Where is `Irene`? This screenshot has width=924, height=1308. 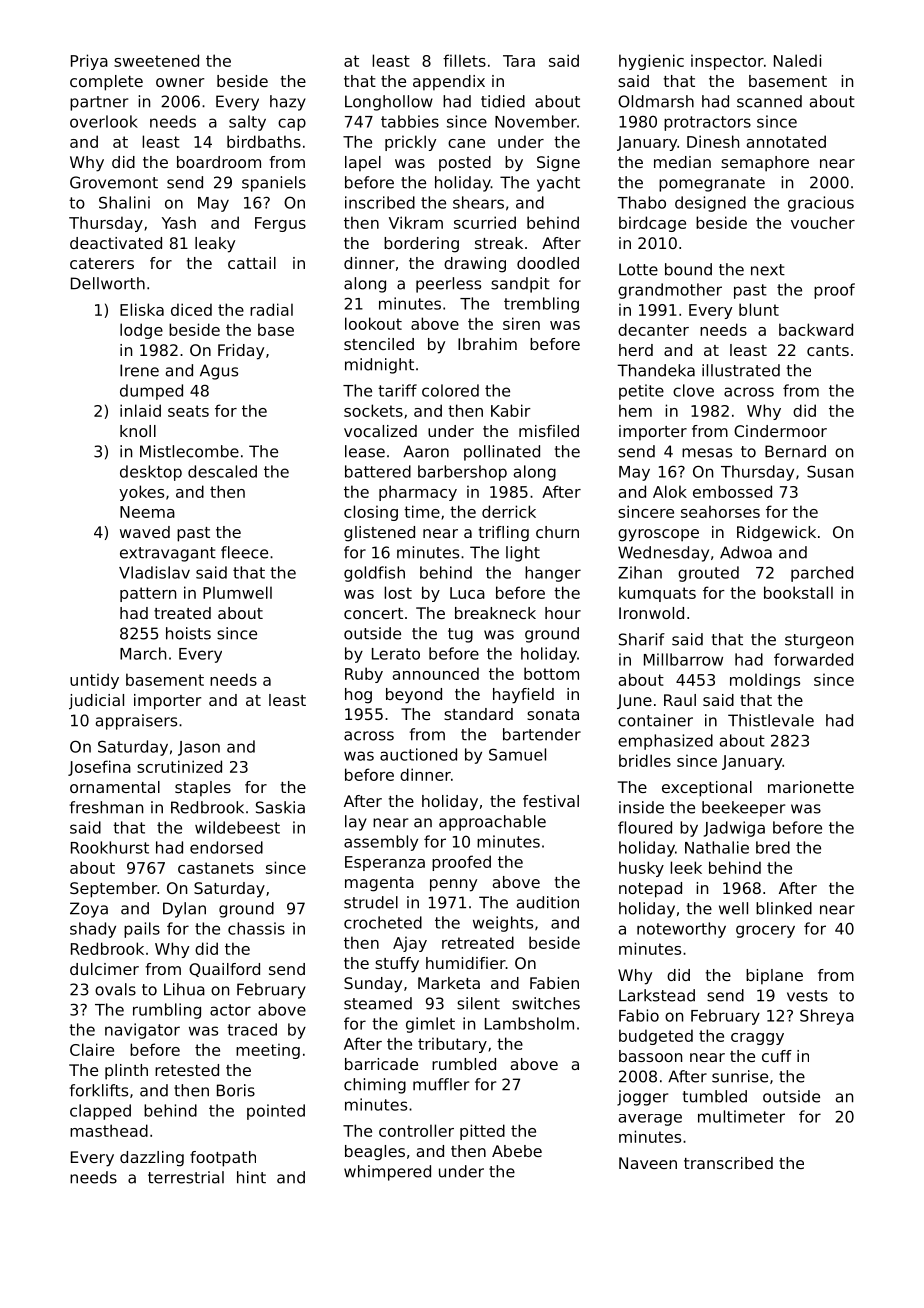
Irene is located at coordinates (139, 370).
